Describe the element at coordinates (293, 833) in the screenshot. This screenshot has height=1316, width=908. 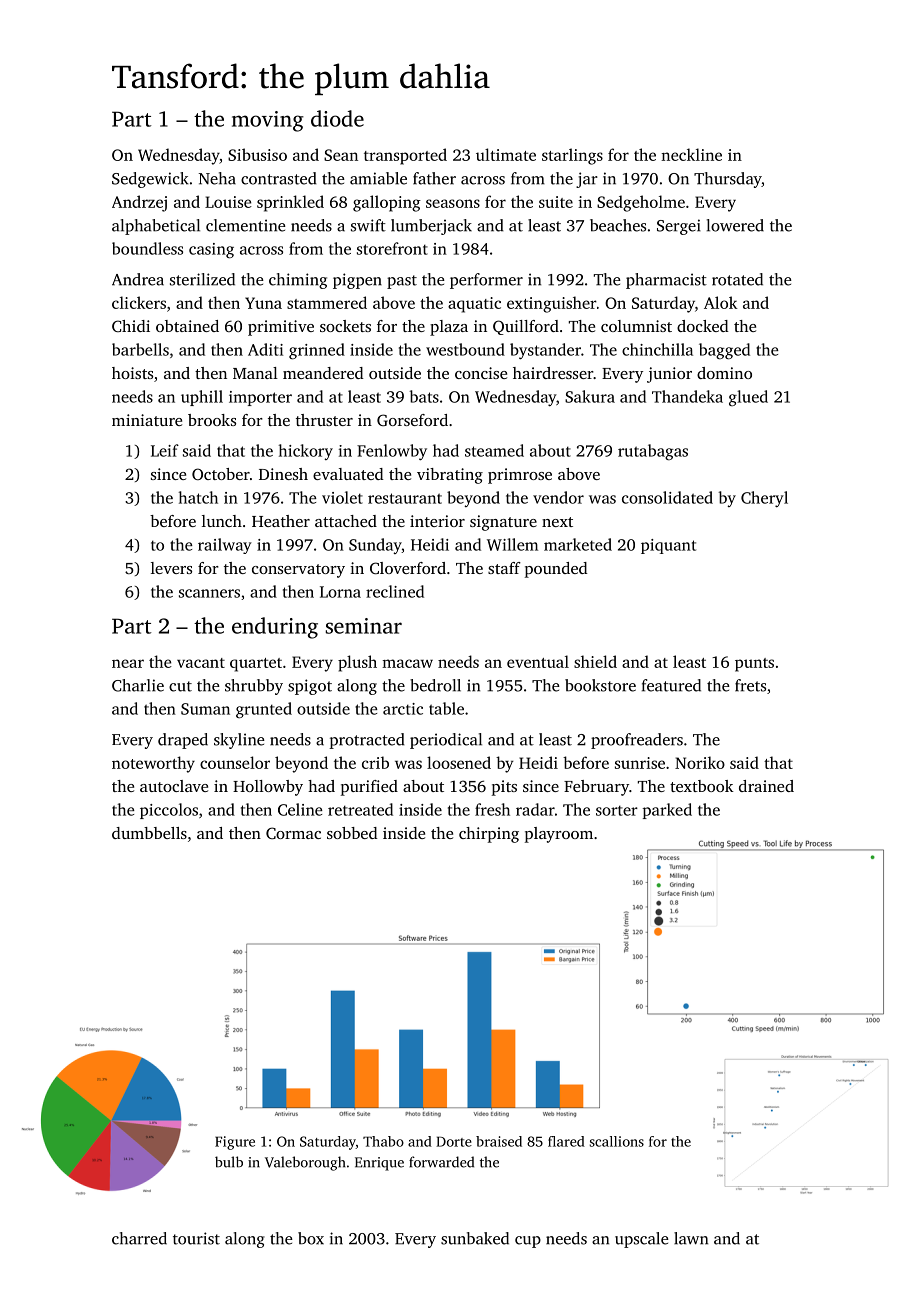
I see `Cormac` at that location.
